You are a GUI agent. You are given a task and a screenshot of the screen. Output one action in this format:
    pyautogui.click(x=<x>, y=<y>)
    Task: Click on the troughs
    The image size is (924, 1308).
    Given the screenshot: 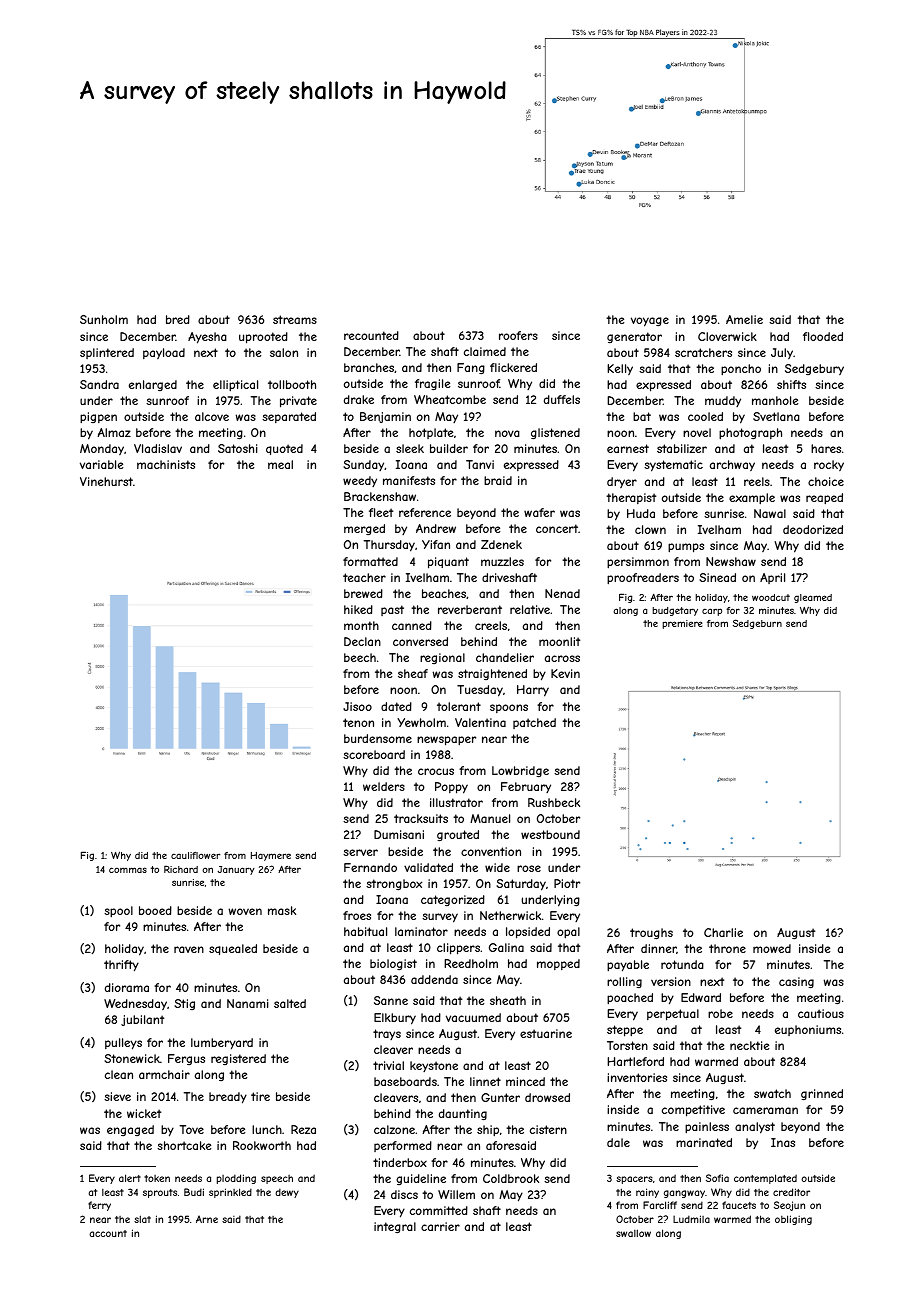 What is the action you would take?
    pyautogui.click(x=651, y=934)
